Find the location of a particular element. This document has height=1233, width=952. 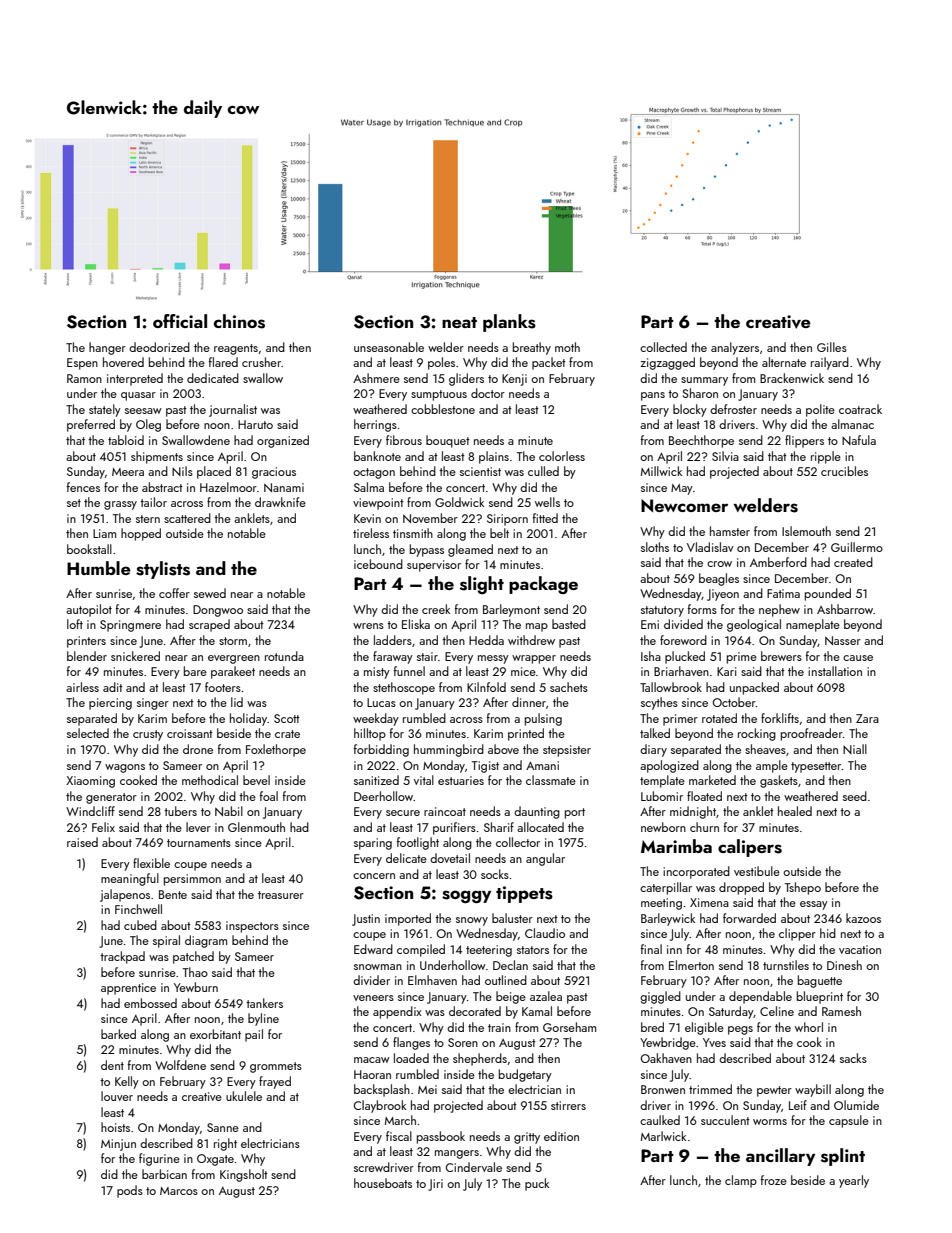

stylists is located at coordinates (163, 570).
